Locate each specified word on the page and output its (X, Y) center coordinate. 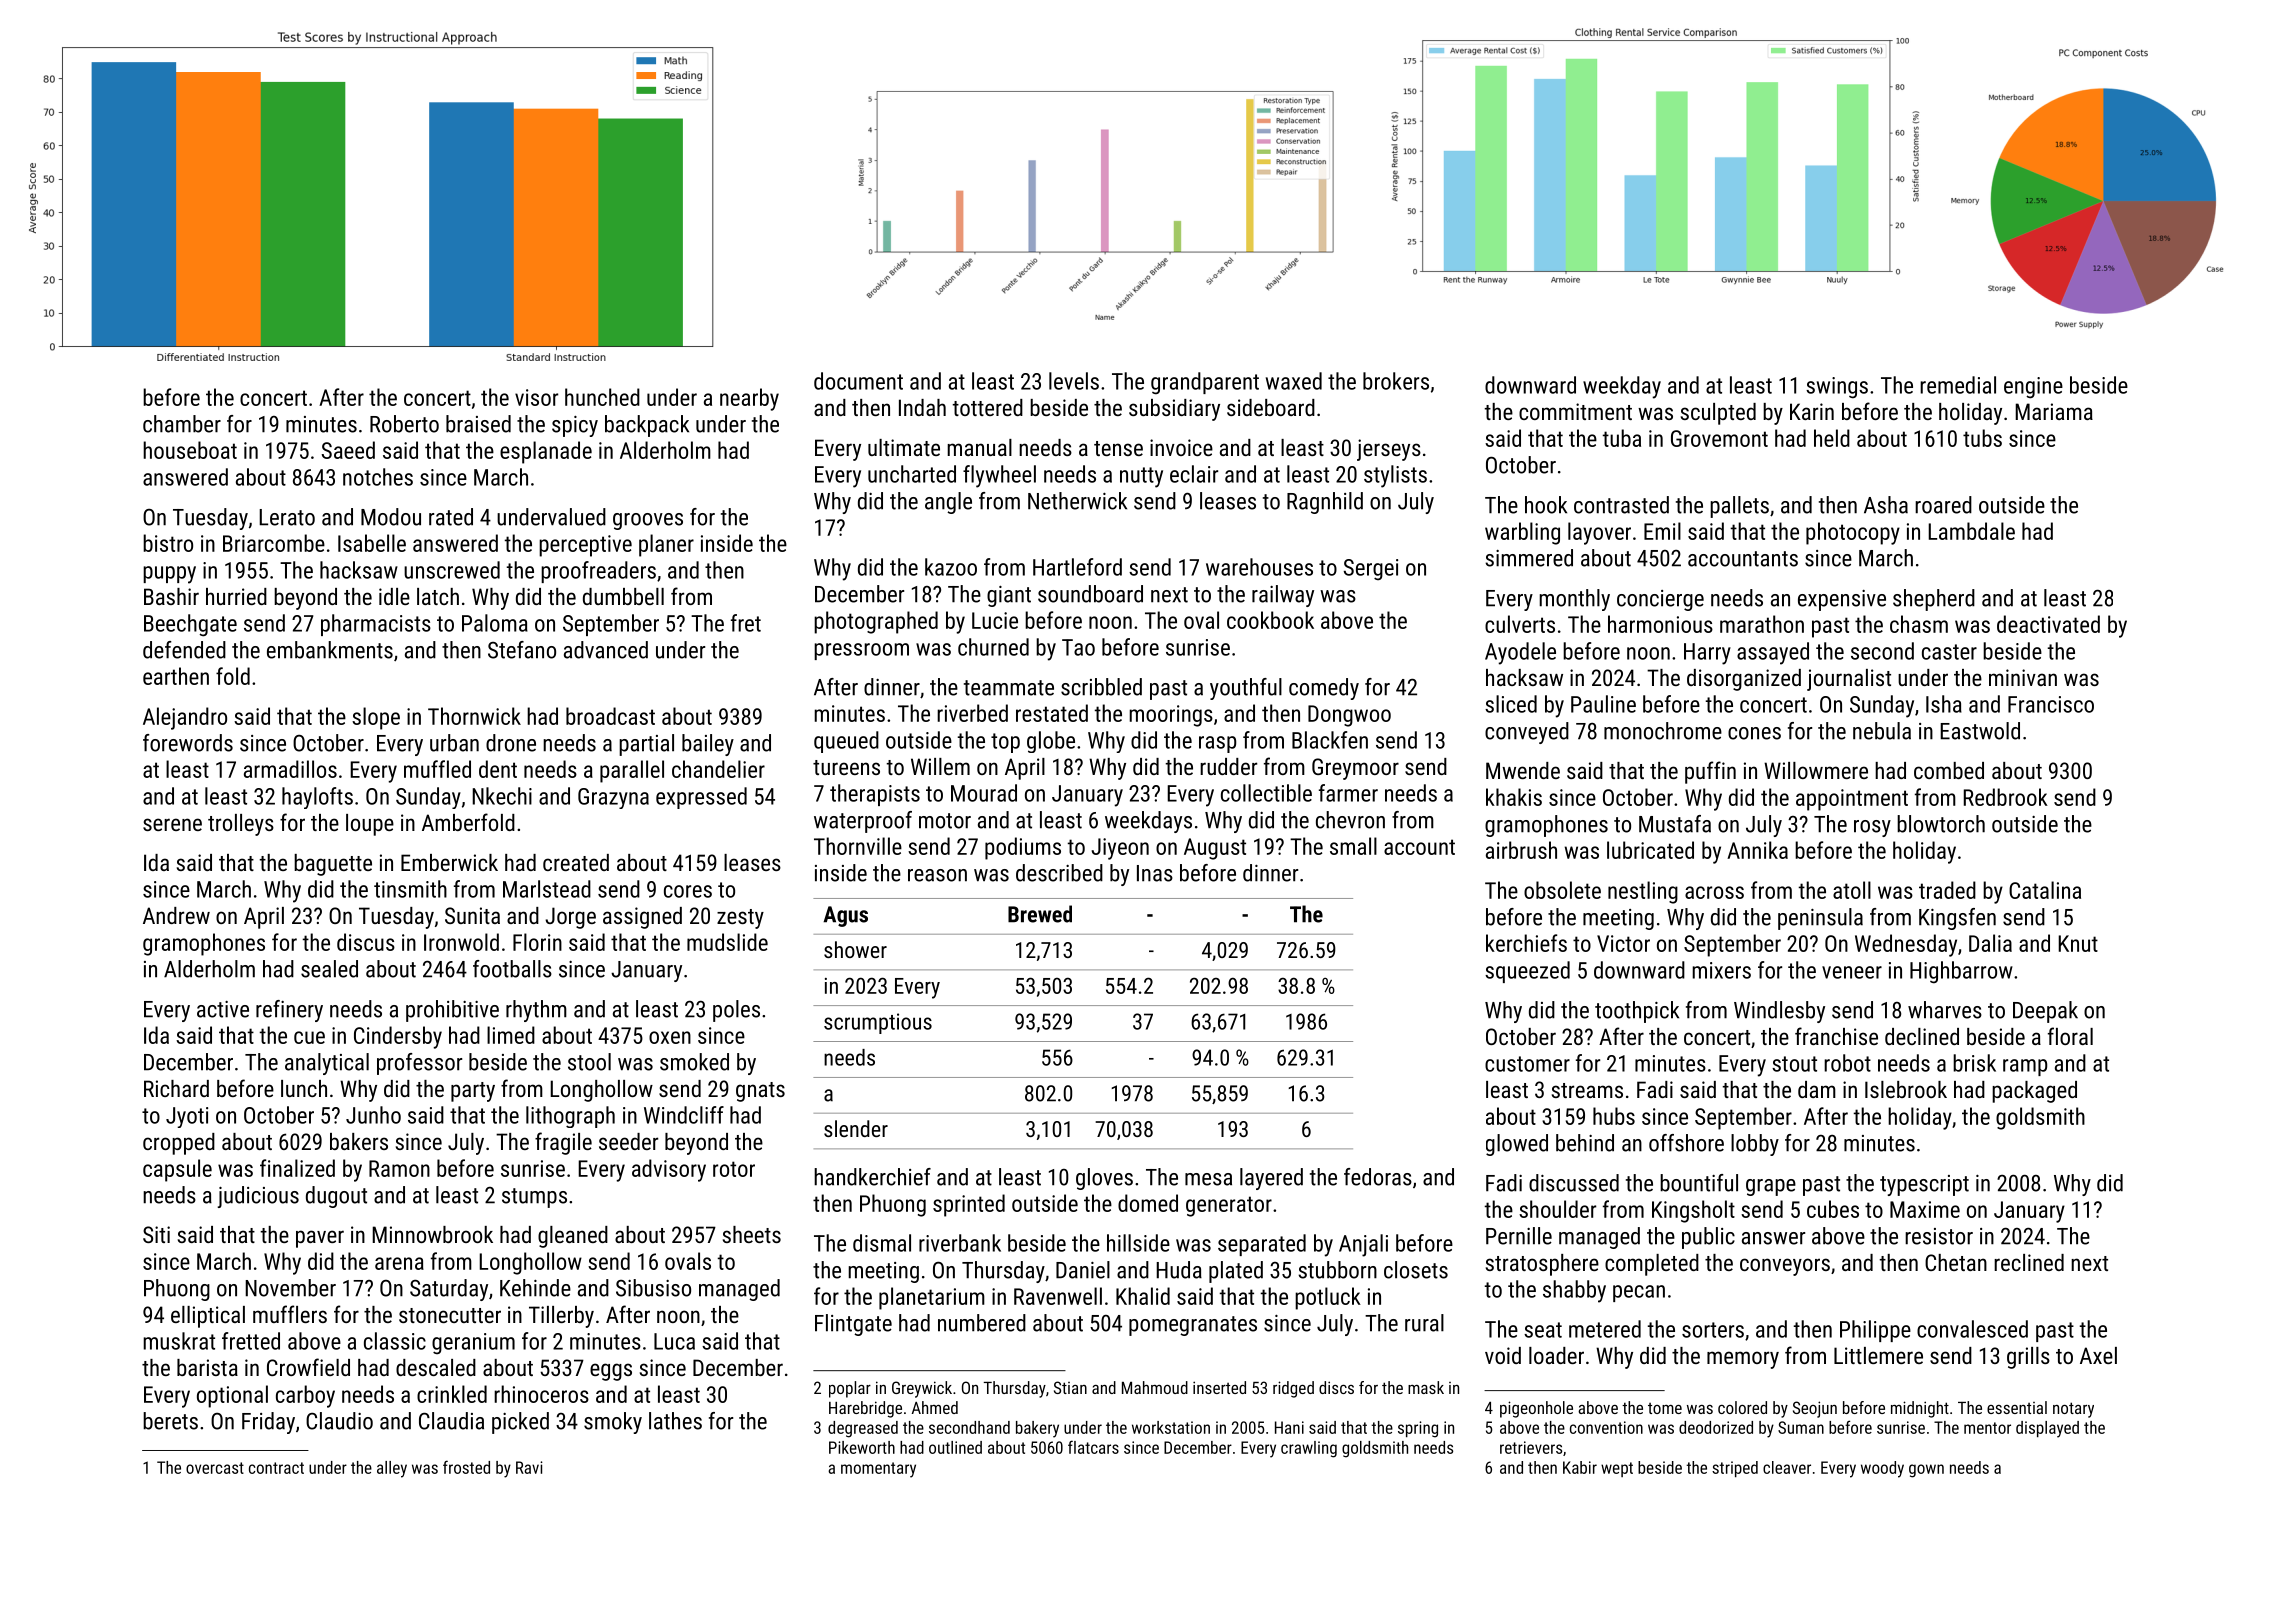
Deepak (2045, 1012)
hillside (1138, 1243)
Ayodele (1520, 653)
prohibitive (452, 1011)
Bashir (171, 596)
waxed (1294, 381)
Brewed (1040, 914)
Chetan (1956, 1262)
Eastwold (1980, 731)
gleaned (573, 1237)
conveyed (1527, 733)
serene (172, 824)
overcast (215, 1468)
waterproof (863, 822)
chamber (182, 424)
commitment (1575, 411)
